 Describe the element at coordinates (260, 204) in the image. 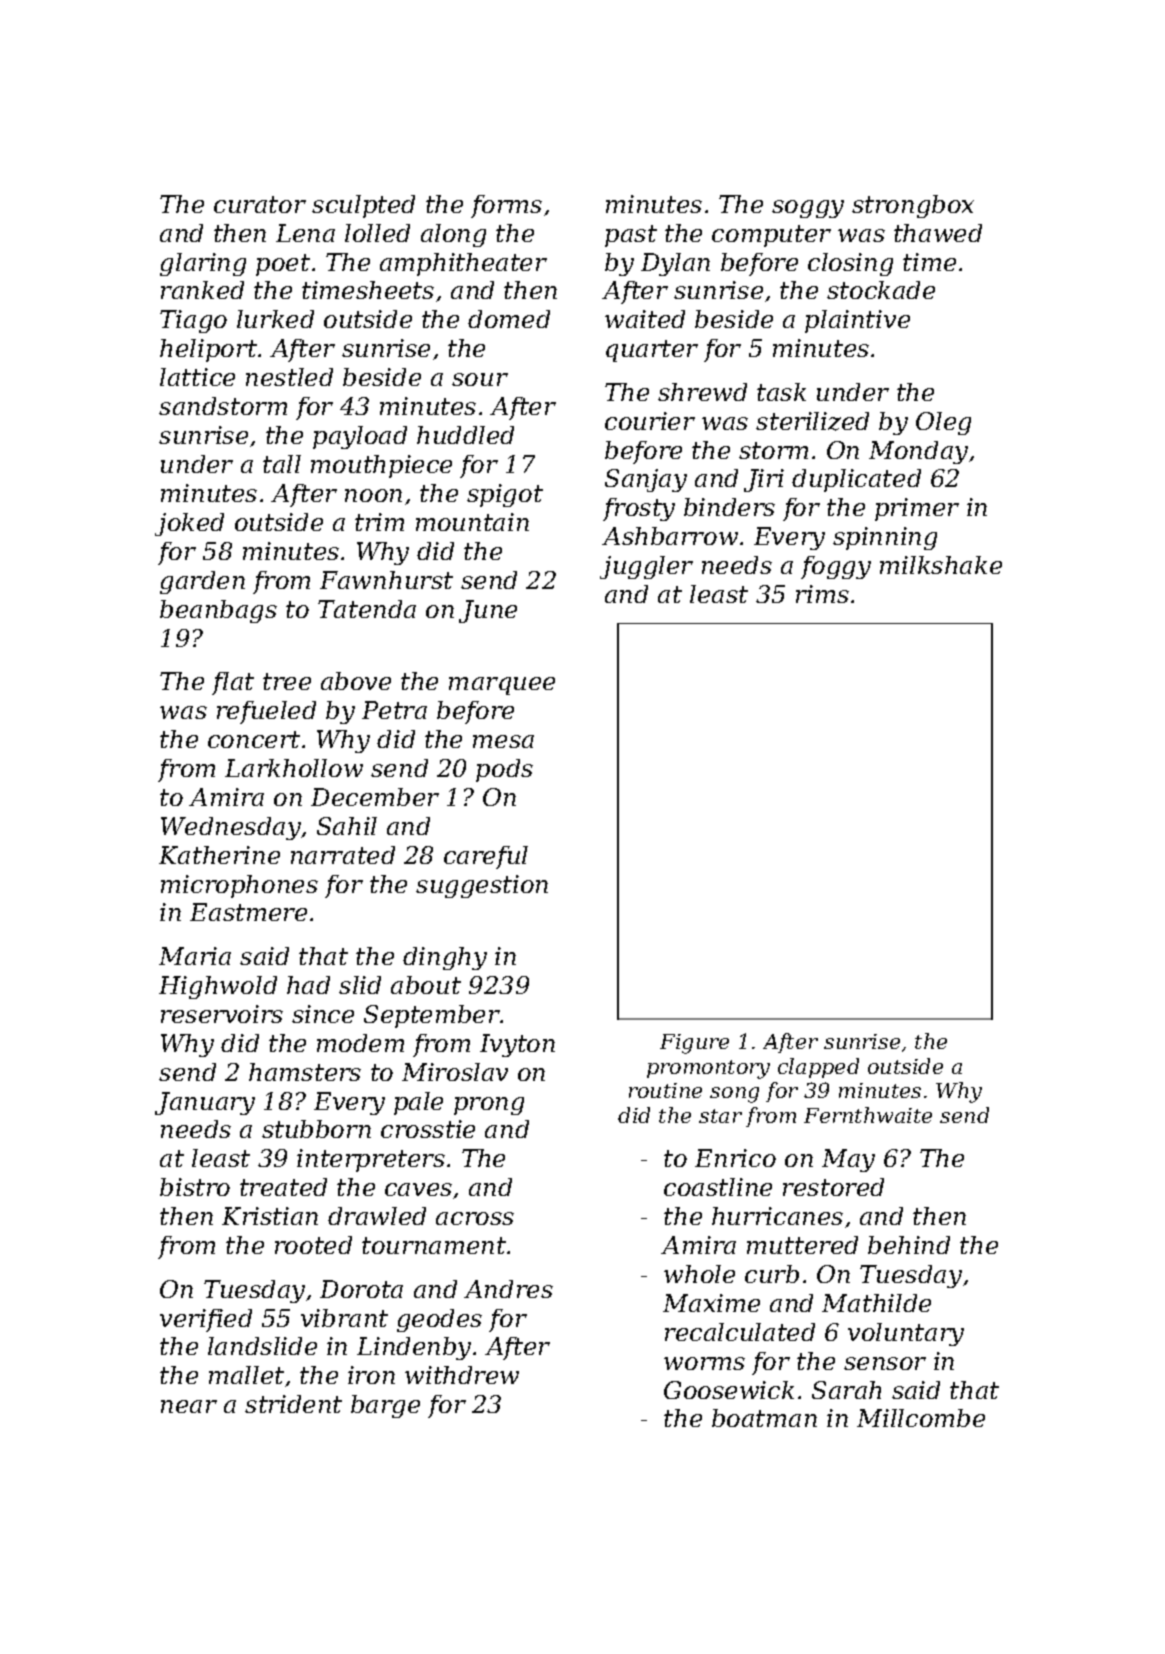

I see `curator` at that location.
